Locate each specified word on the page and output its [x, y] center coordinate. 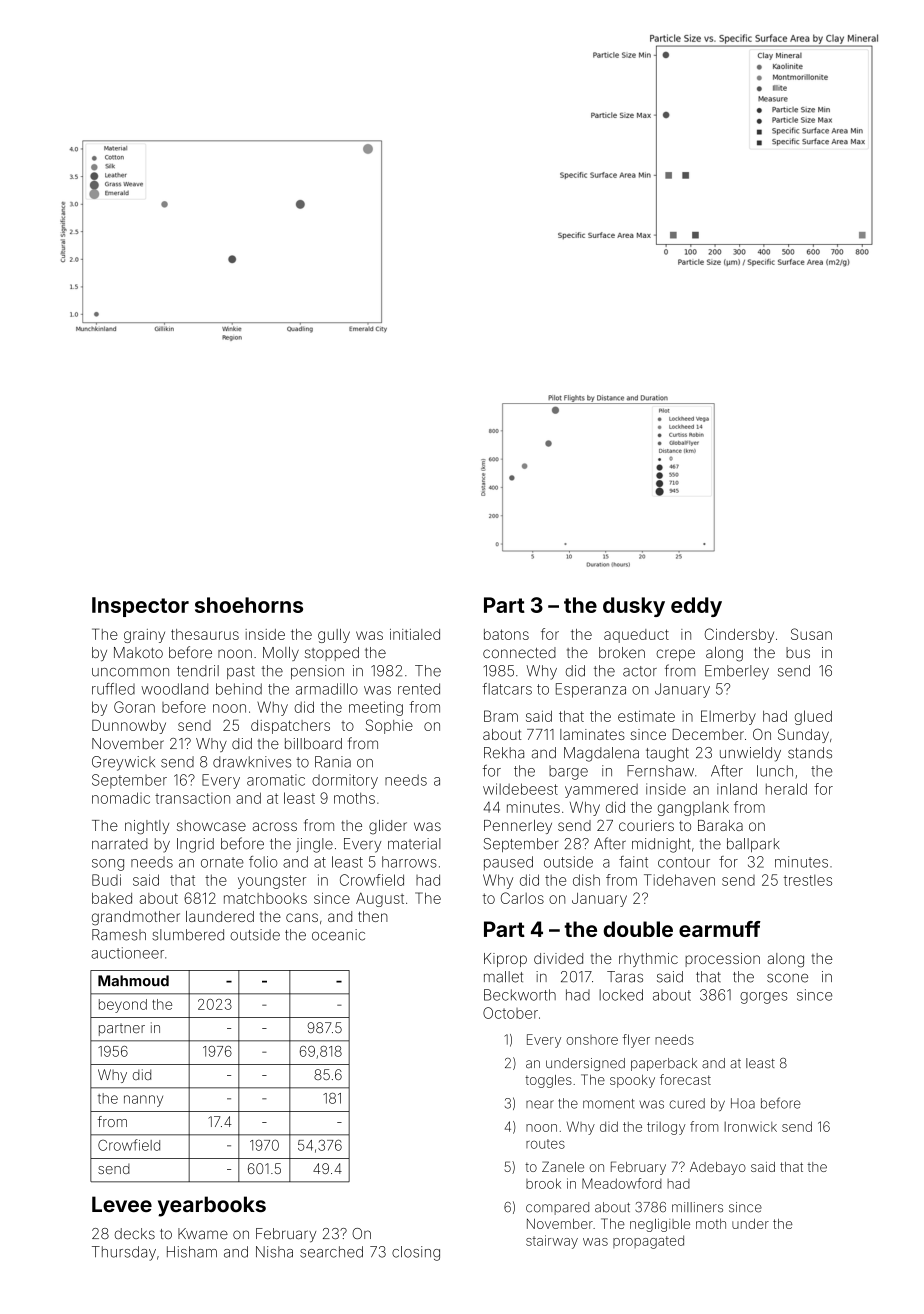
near [540, 1104]
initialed [415, 634]
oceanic [338, 935]
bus [798, 652]
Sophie [389, 726]
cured [687, 1103]
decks [135, 1234]
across [275, 826]
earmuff [720, 929]
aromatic [276, 780]
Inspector [140, 607]
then [373, 916]
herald [786, 789]
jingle [314, 845]
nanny [143, 1101]
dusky [634, 607]
